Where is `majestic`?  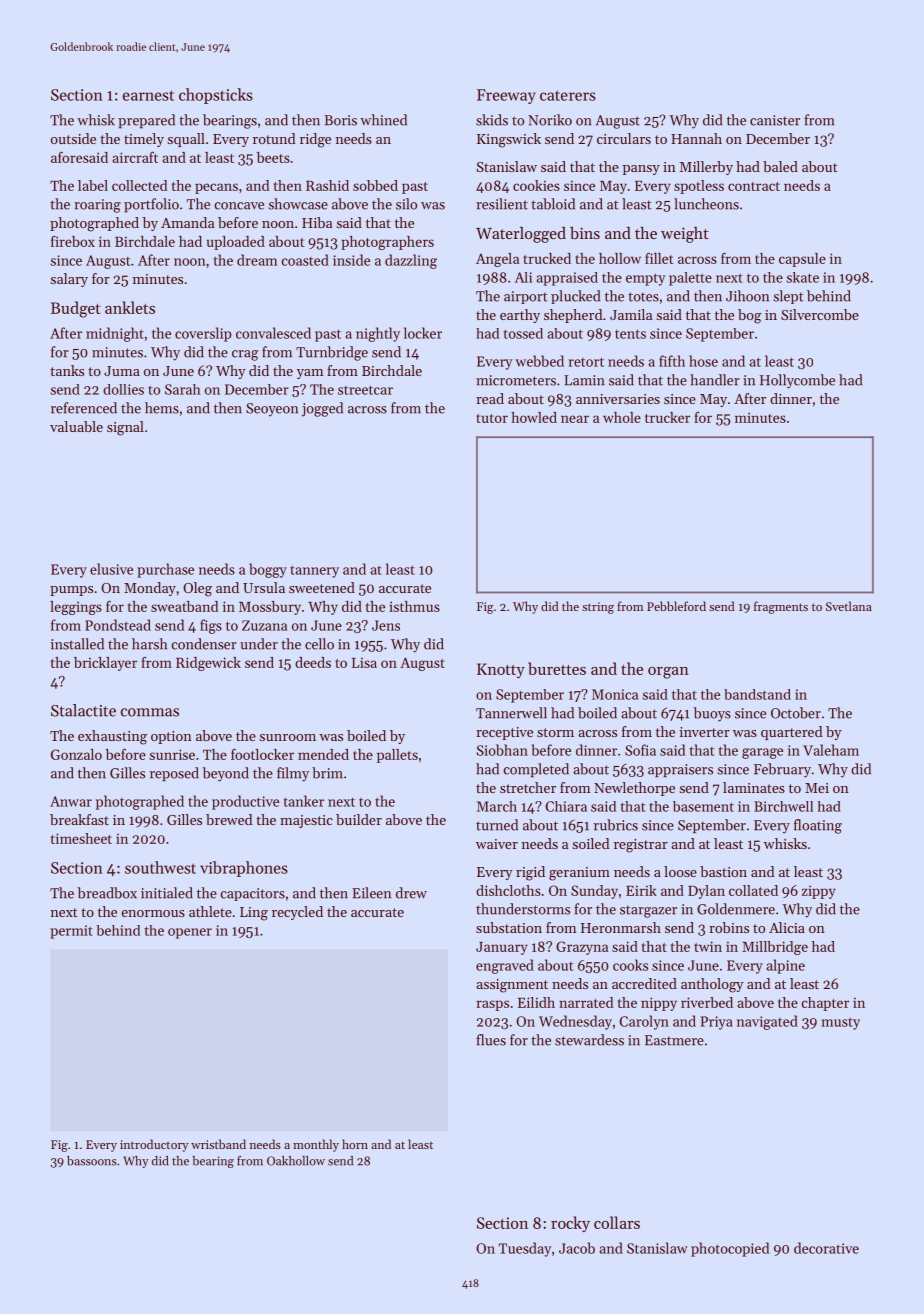
majestic is located at coordinates (306, 821).
